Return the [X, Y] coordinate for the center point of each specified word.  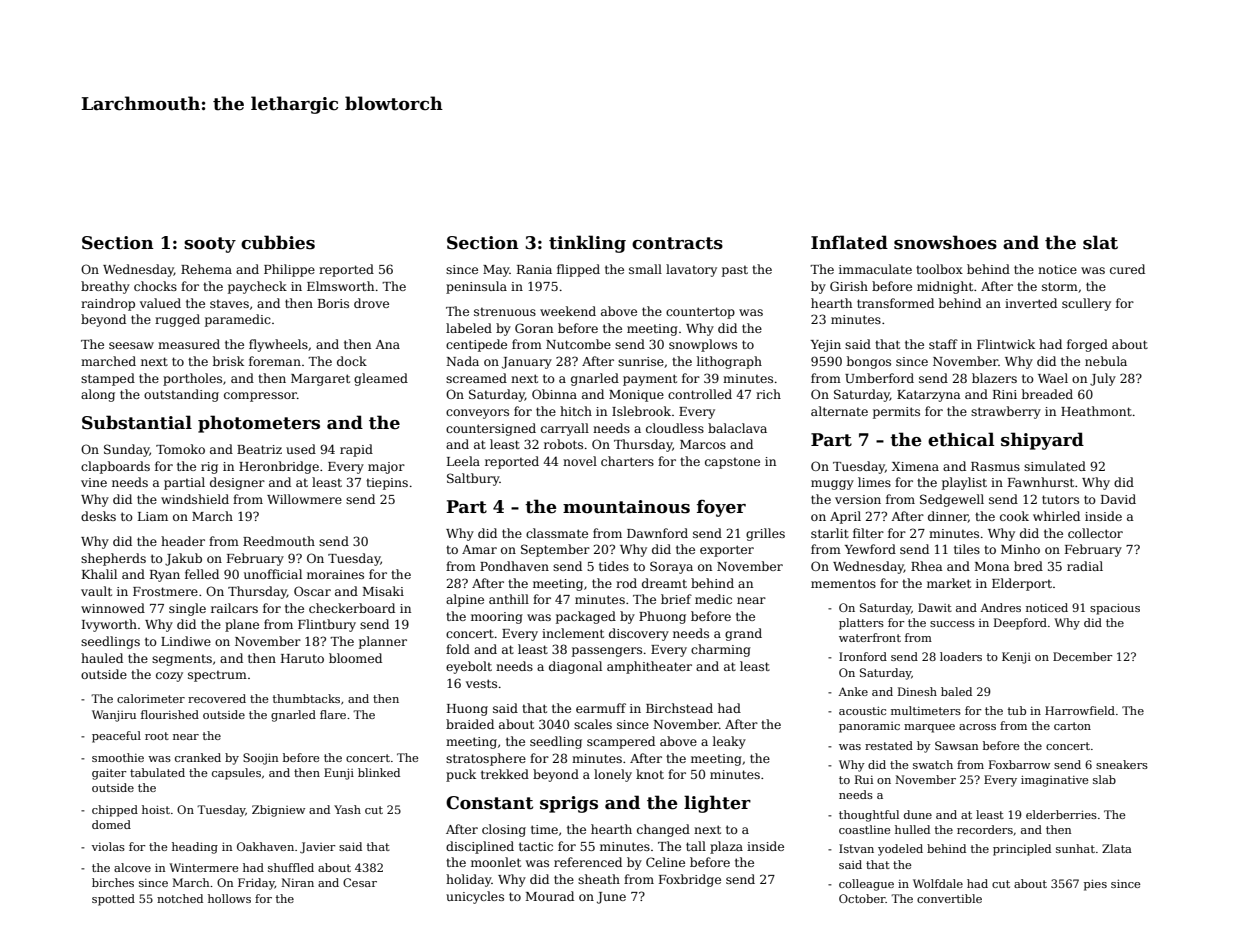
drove [371, 303]
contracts [677, 243]
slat [1100, 242]
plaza [726, 847]
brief [676, 599]
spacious [1115, 609]
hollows [229, 898]
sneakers [1122, 764]
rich [768, 394]
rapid [356, 450]
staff [943, 344]
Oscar [312, 591]
